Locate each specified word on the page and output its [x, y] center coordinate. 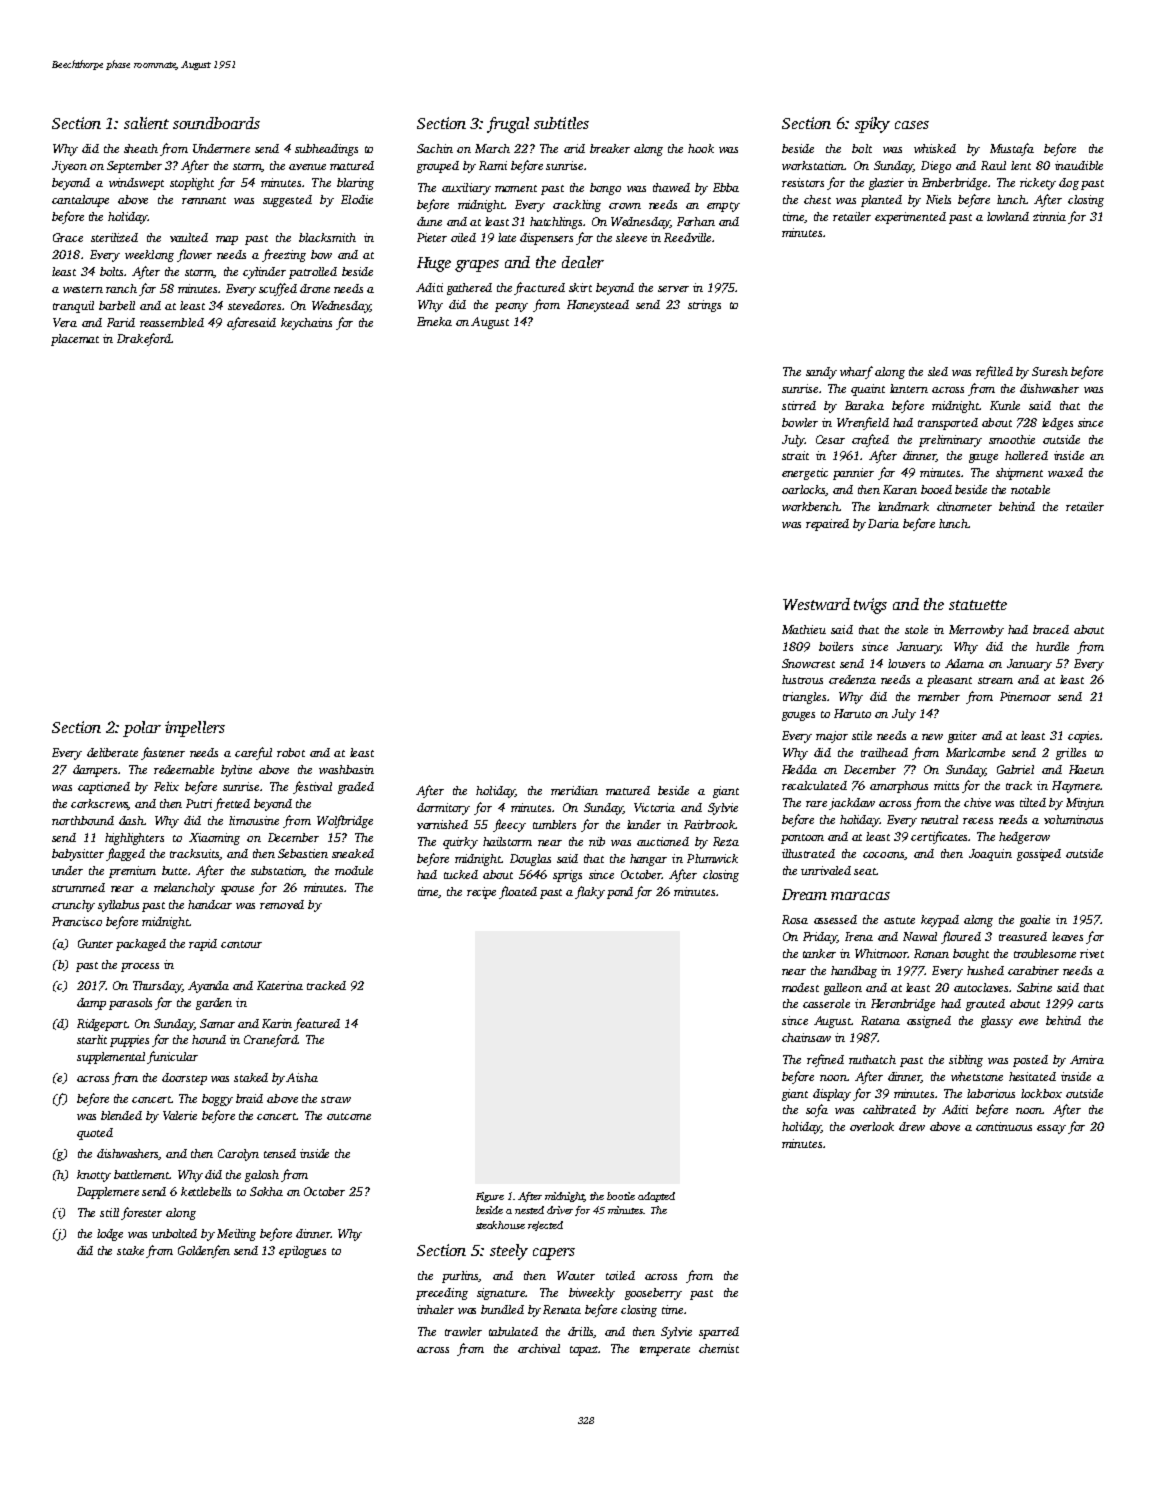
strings [704, 306]
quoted [95, 1134]
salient [146, 123]
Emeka [434, 321]
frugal [508, 125]
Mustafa [1012, 149]
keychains [306, 324]
